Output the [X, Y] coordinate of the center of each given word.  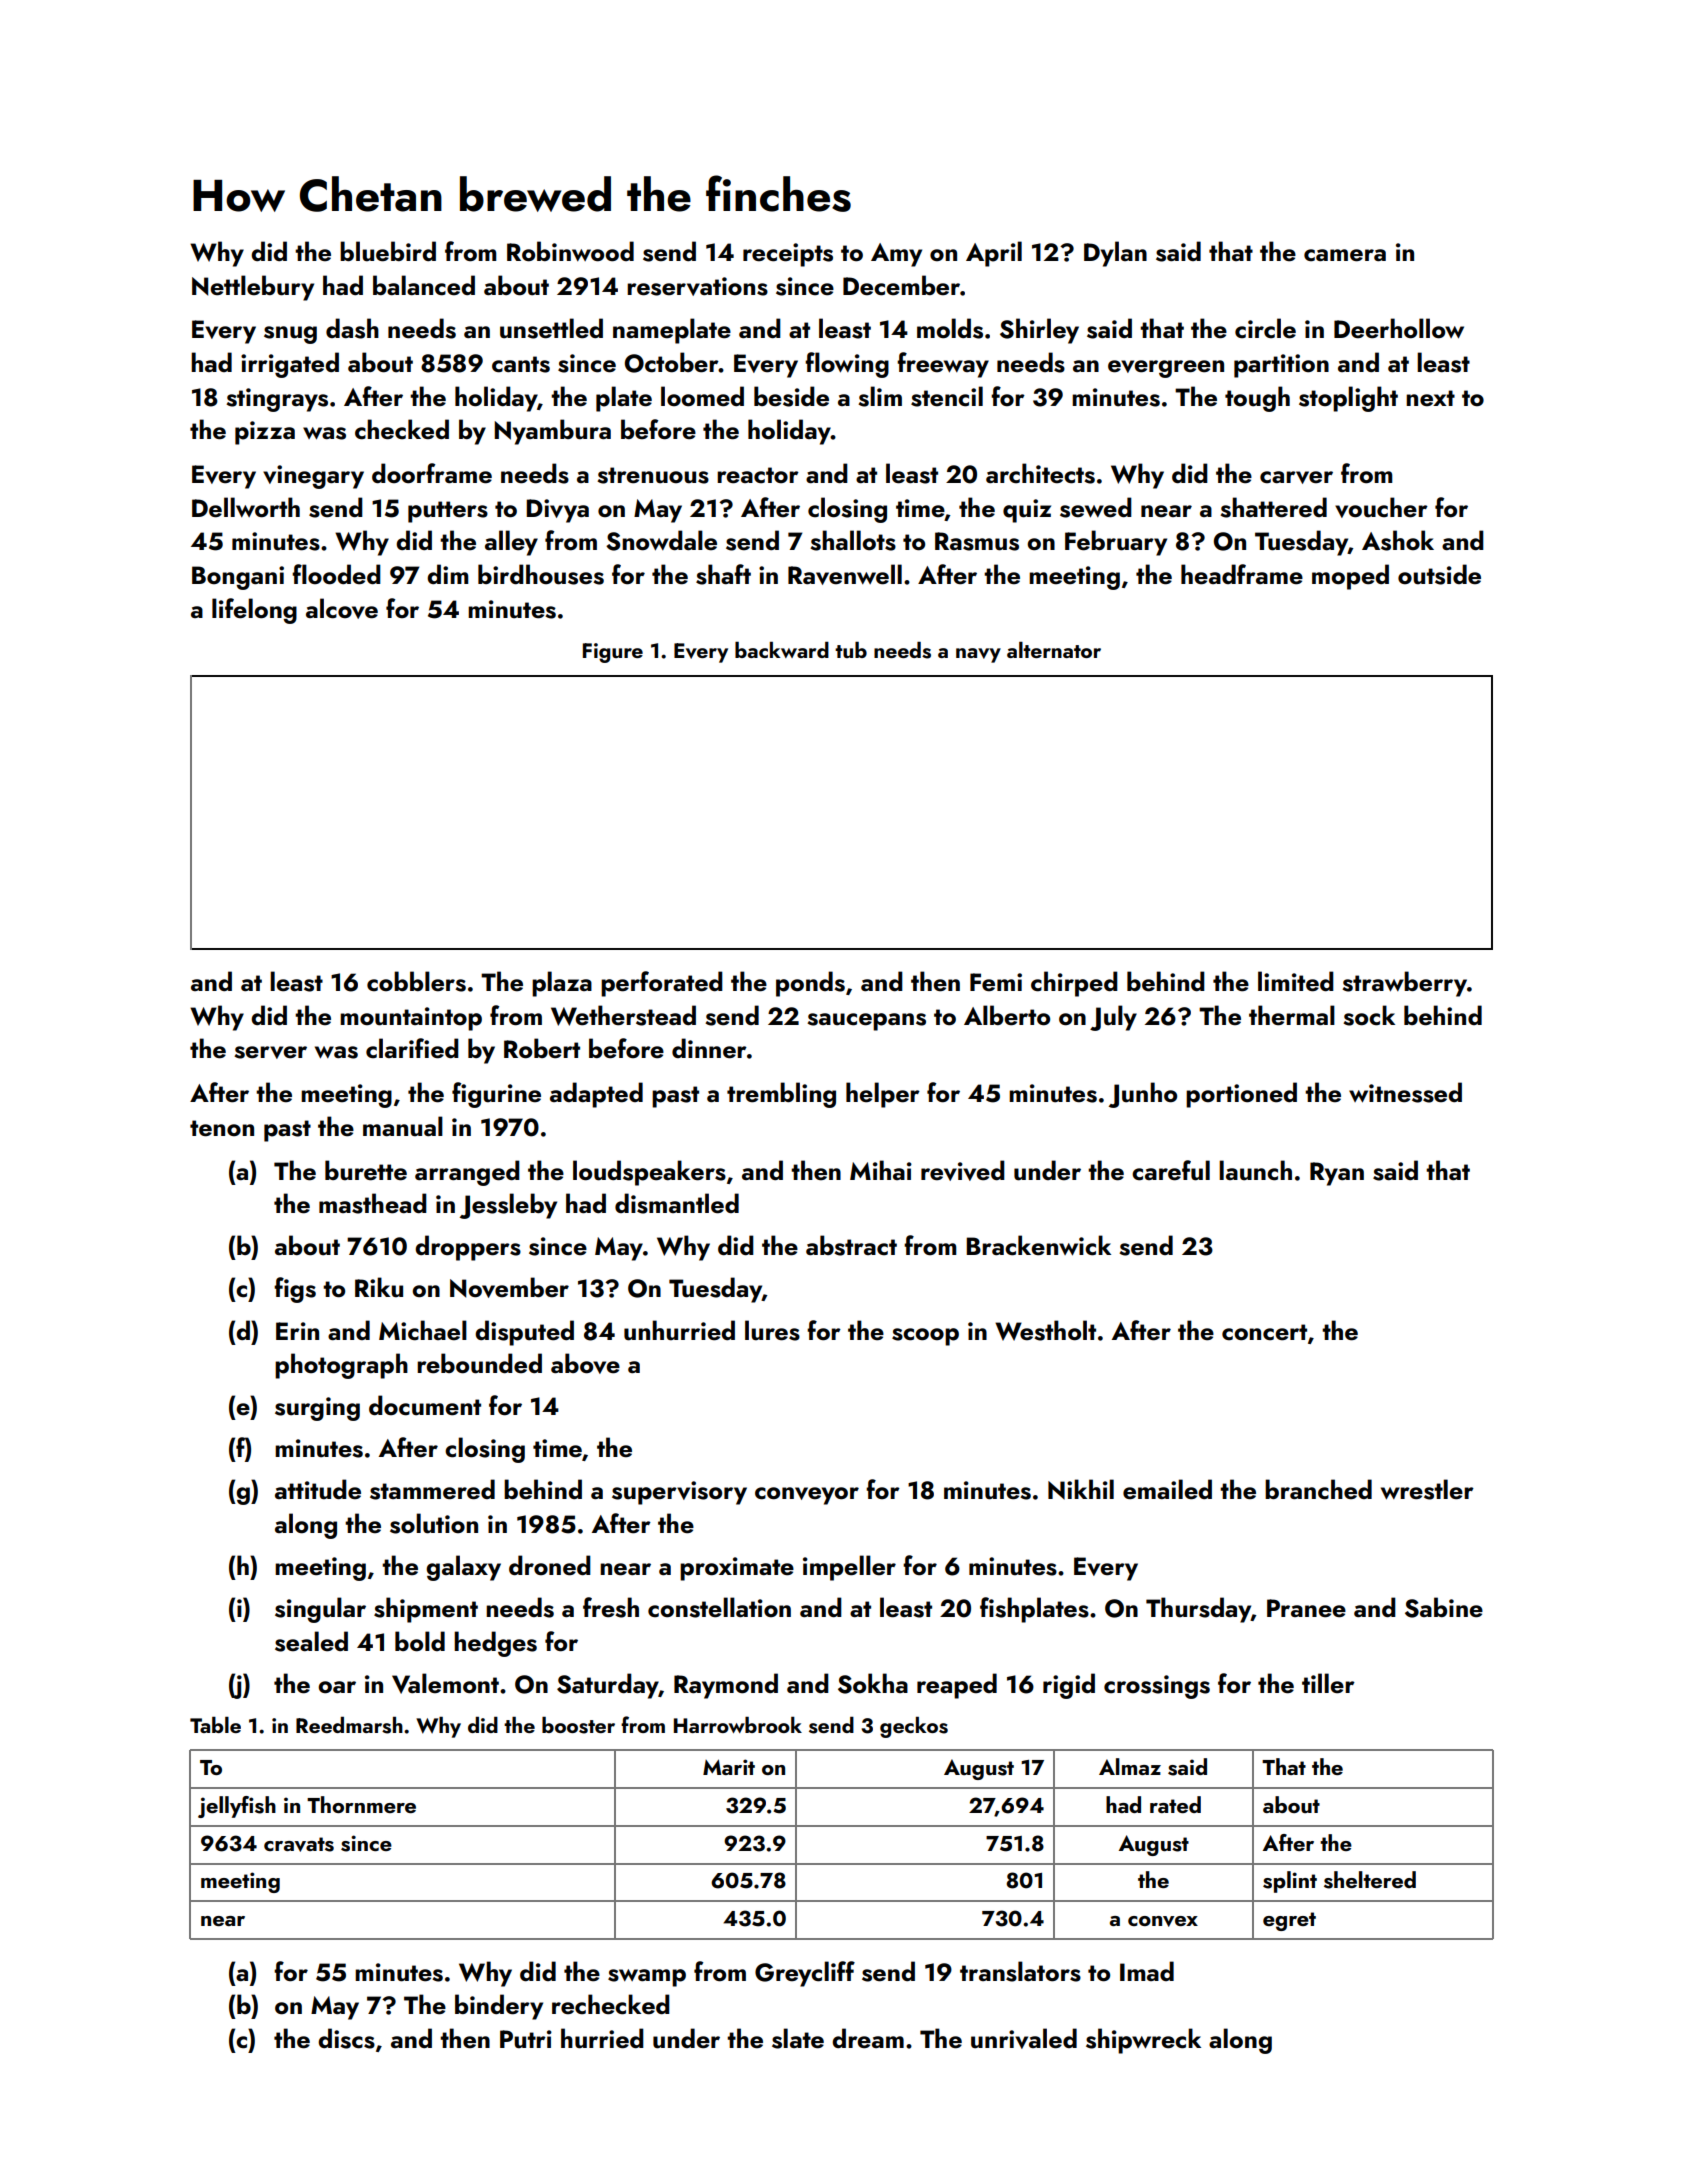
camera [1345, 255]
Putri [526, 2039]
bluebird [388, 251]
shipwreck [1143, 2041]
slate [798, 2038]
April [994, 254]
